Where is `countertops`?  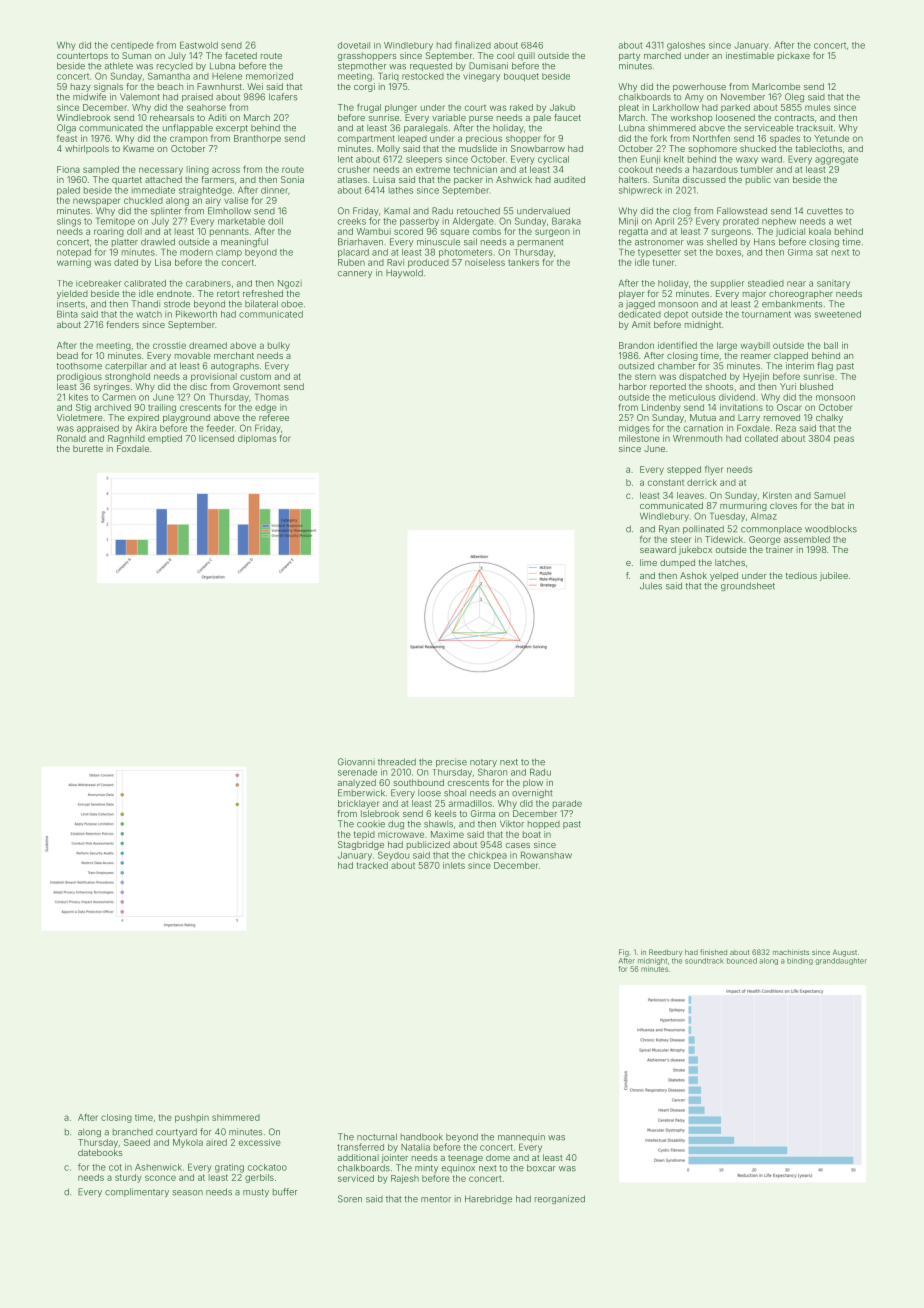
countertops is located at coordinates (82, 57).
